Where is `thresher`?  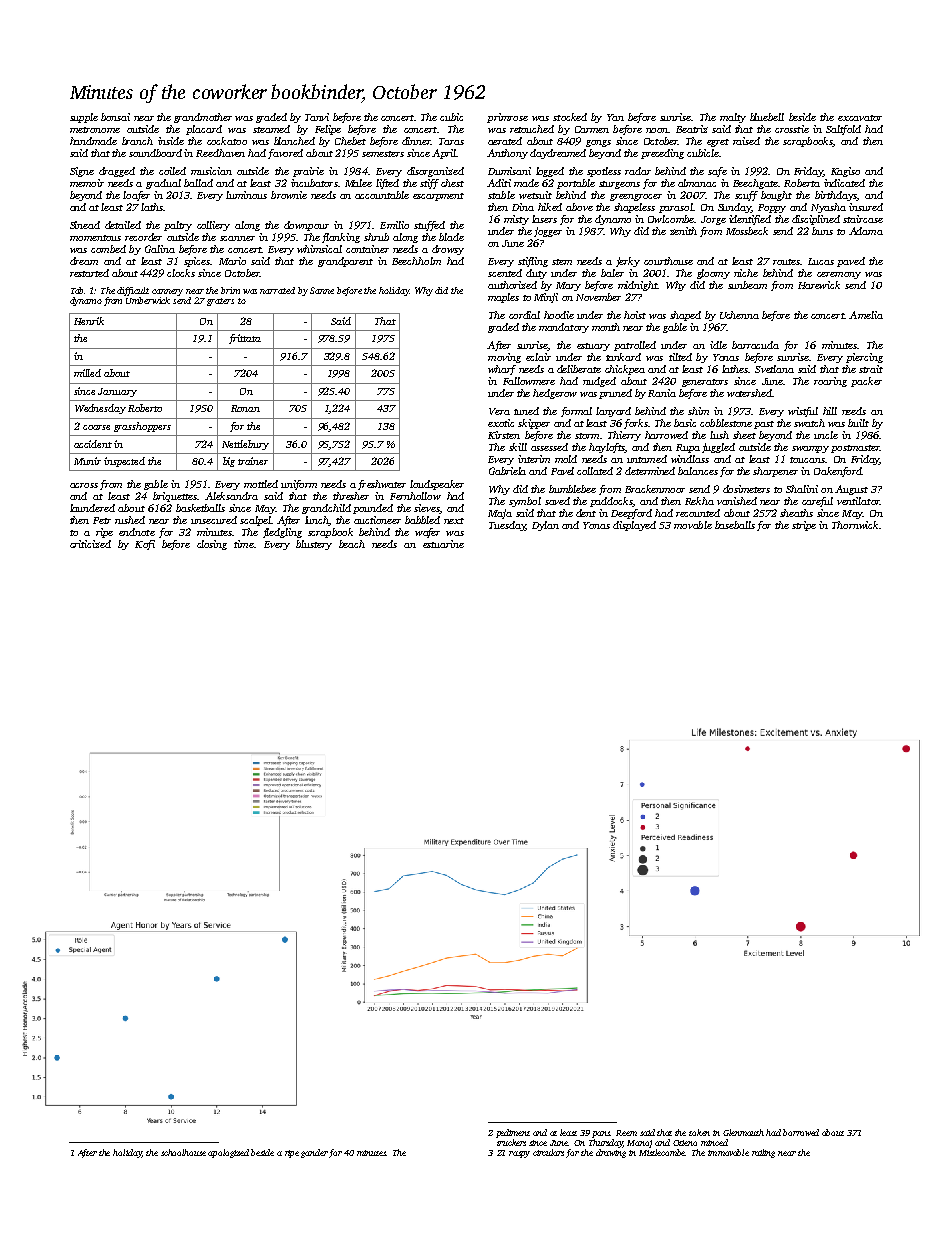
thresher is located at coordinates (351, 496).
